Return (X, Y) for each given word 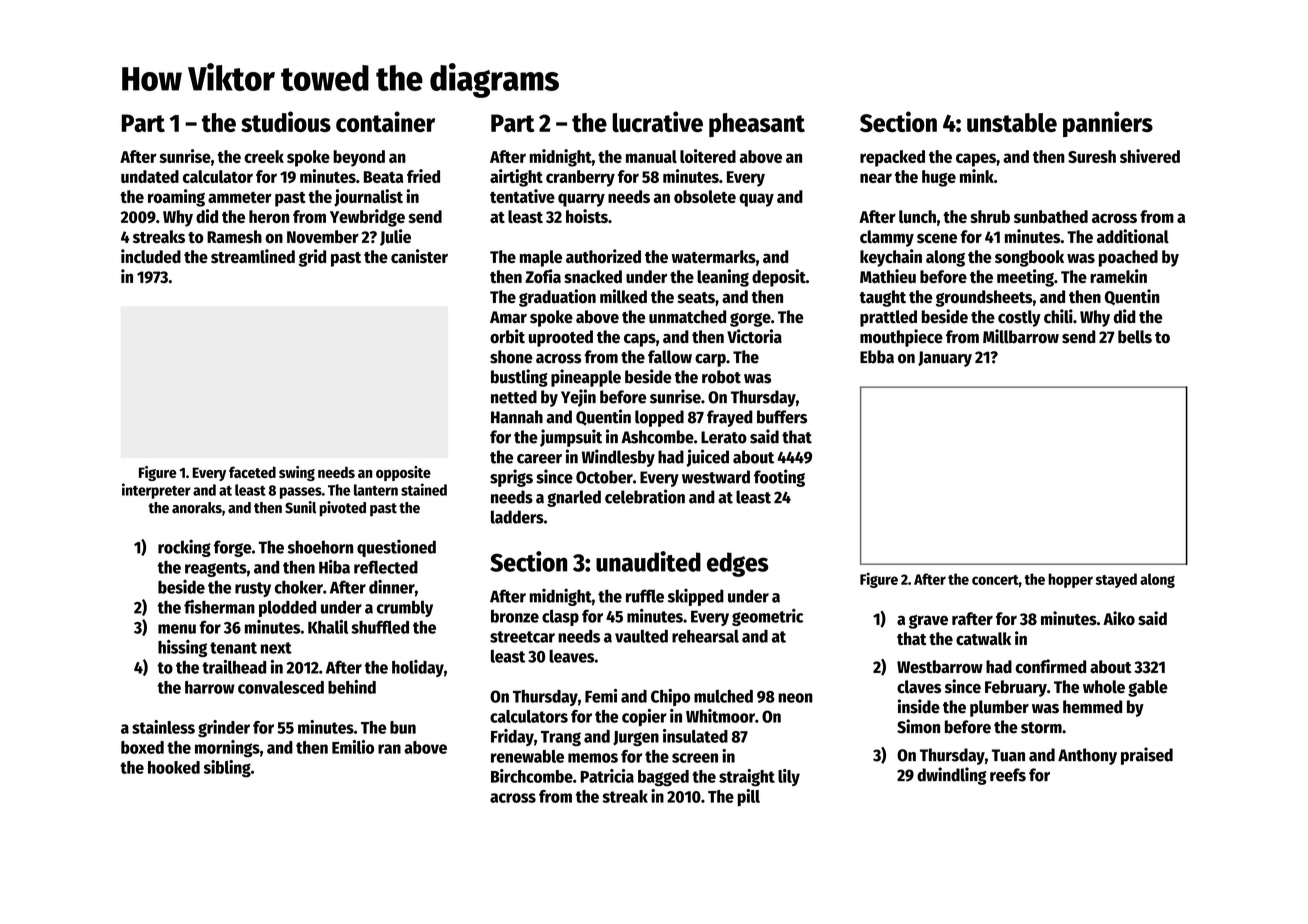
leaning (723, 278)
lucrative (657, 121)
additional (1133, 236)
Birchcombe (532, 776)
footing (779, 478)
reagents (216, 569)
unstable (1012, 122)
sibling (227, 769)
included (151, 256)
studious (286, 121)
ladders (517, 517)
